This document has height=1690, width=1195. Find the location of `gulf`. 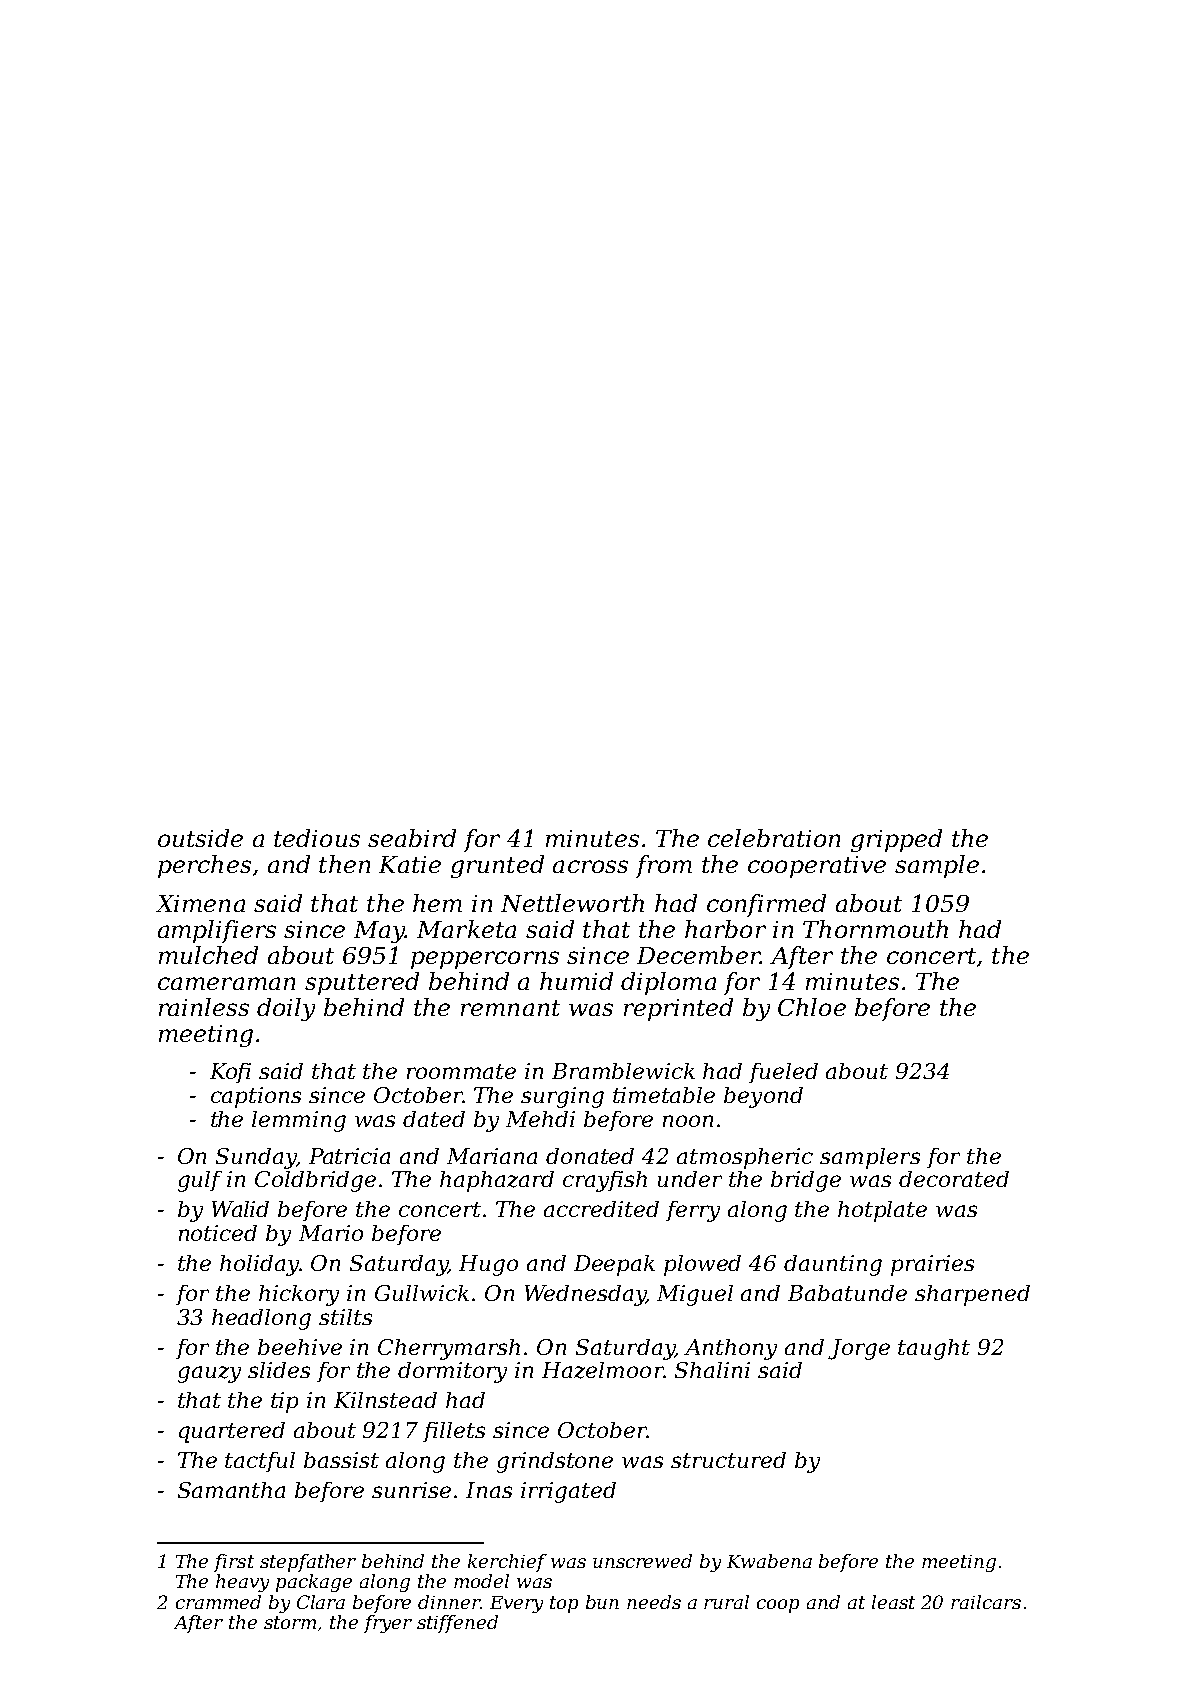

gulf is located at coordinates (200, 1181).
